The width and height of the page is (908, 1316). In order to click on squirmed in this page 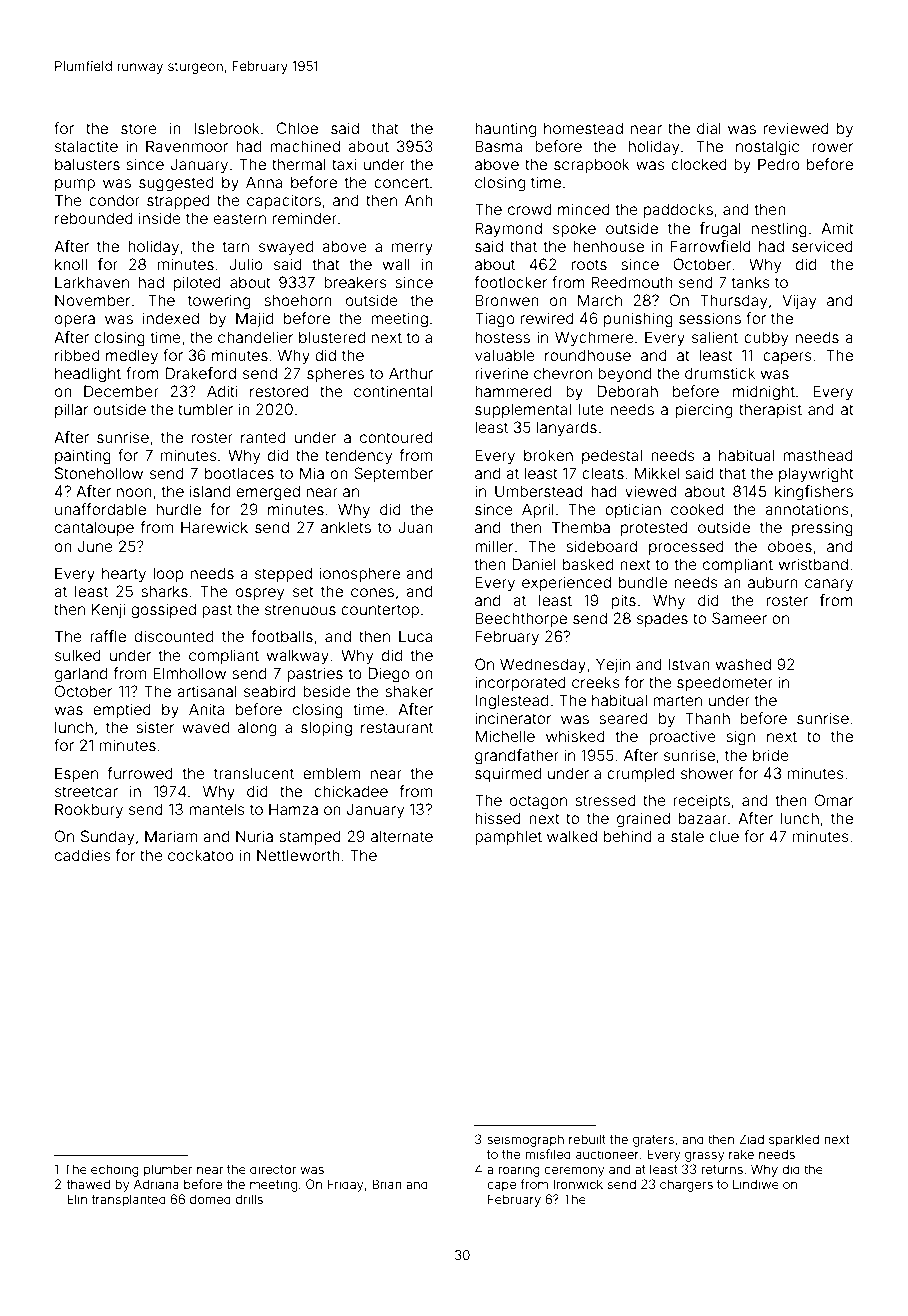, I will do `click(508, 774)`.
